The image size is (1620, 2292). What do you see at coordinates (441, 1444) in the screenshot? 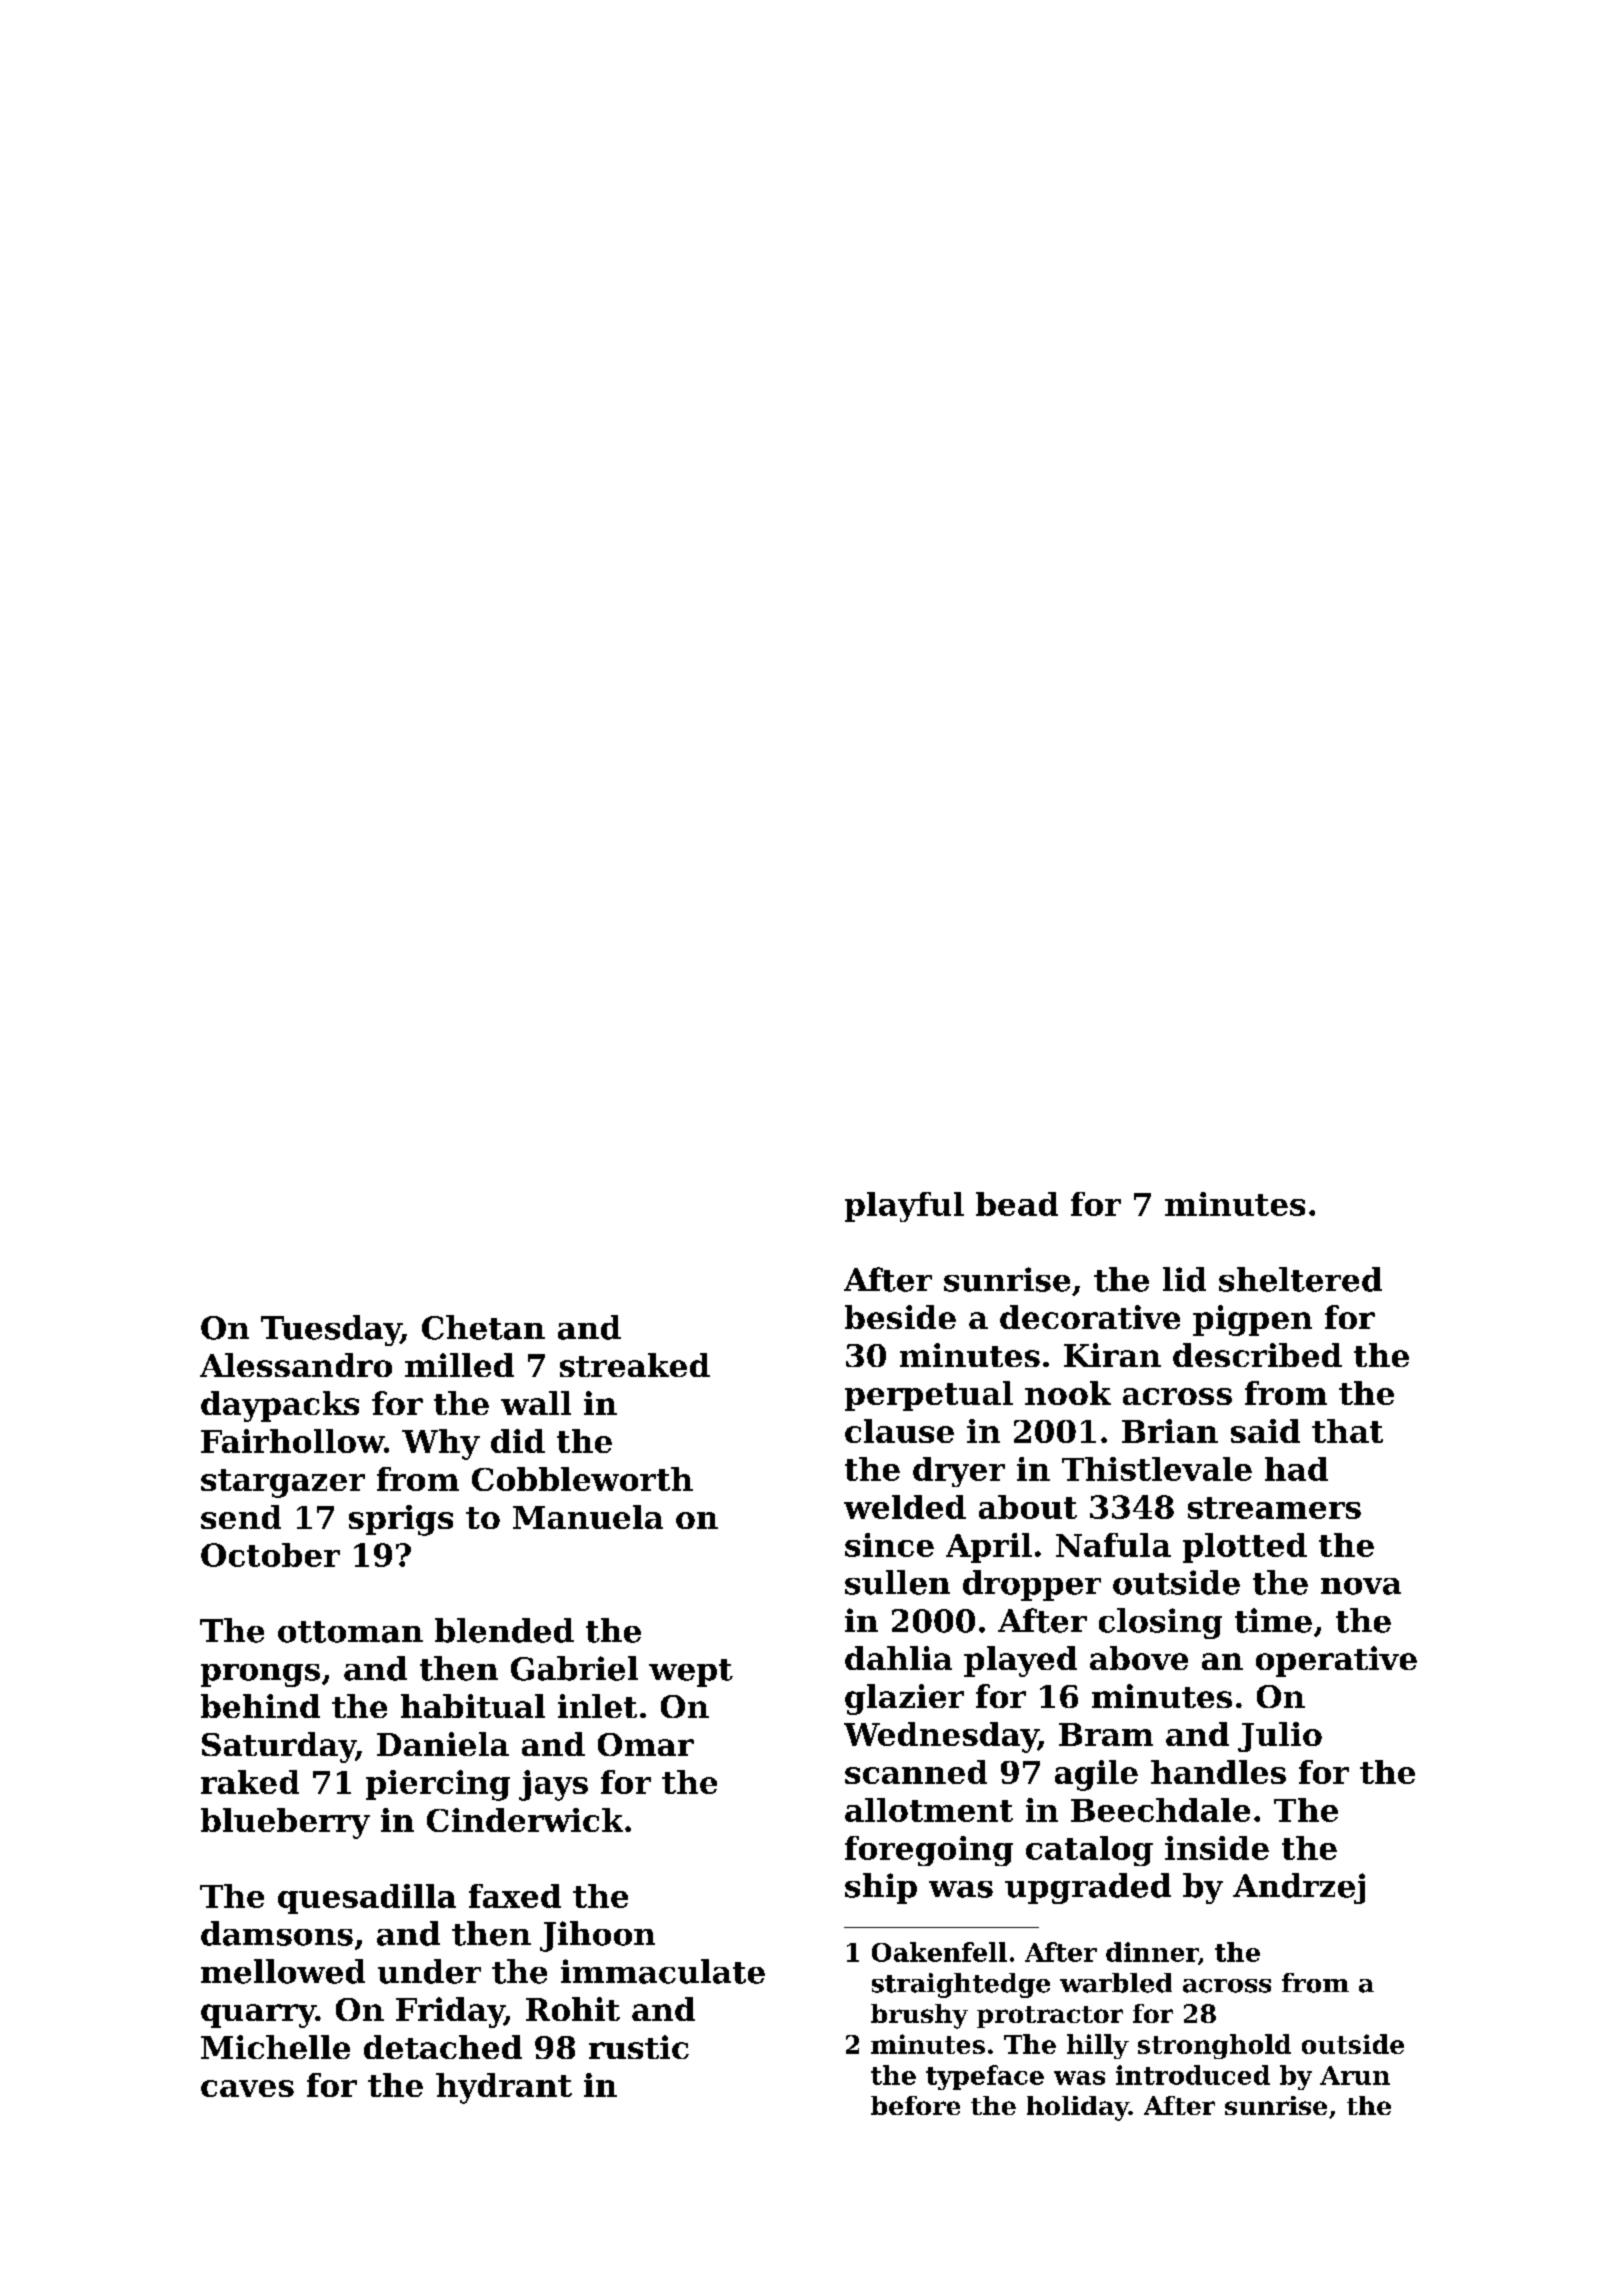
I see `Why` at bounding box center [441, 1444].
